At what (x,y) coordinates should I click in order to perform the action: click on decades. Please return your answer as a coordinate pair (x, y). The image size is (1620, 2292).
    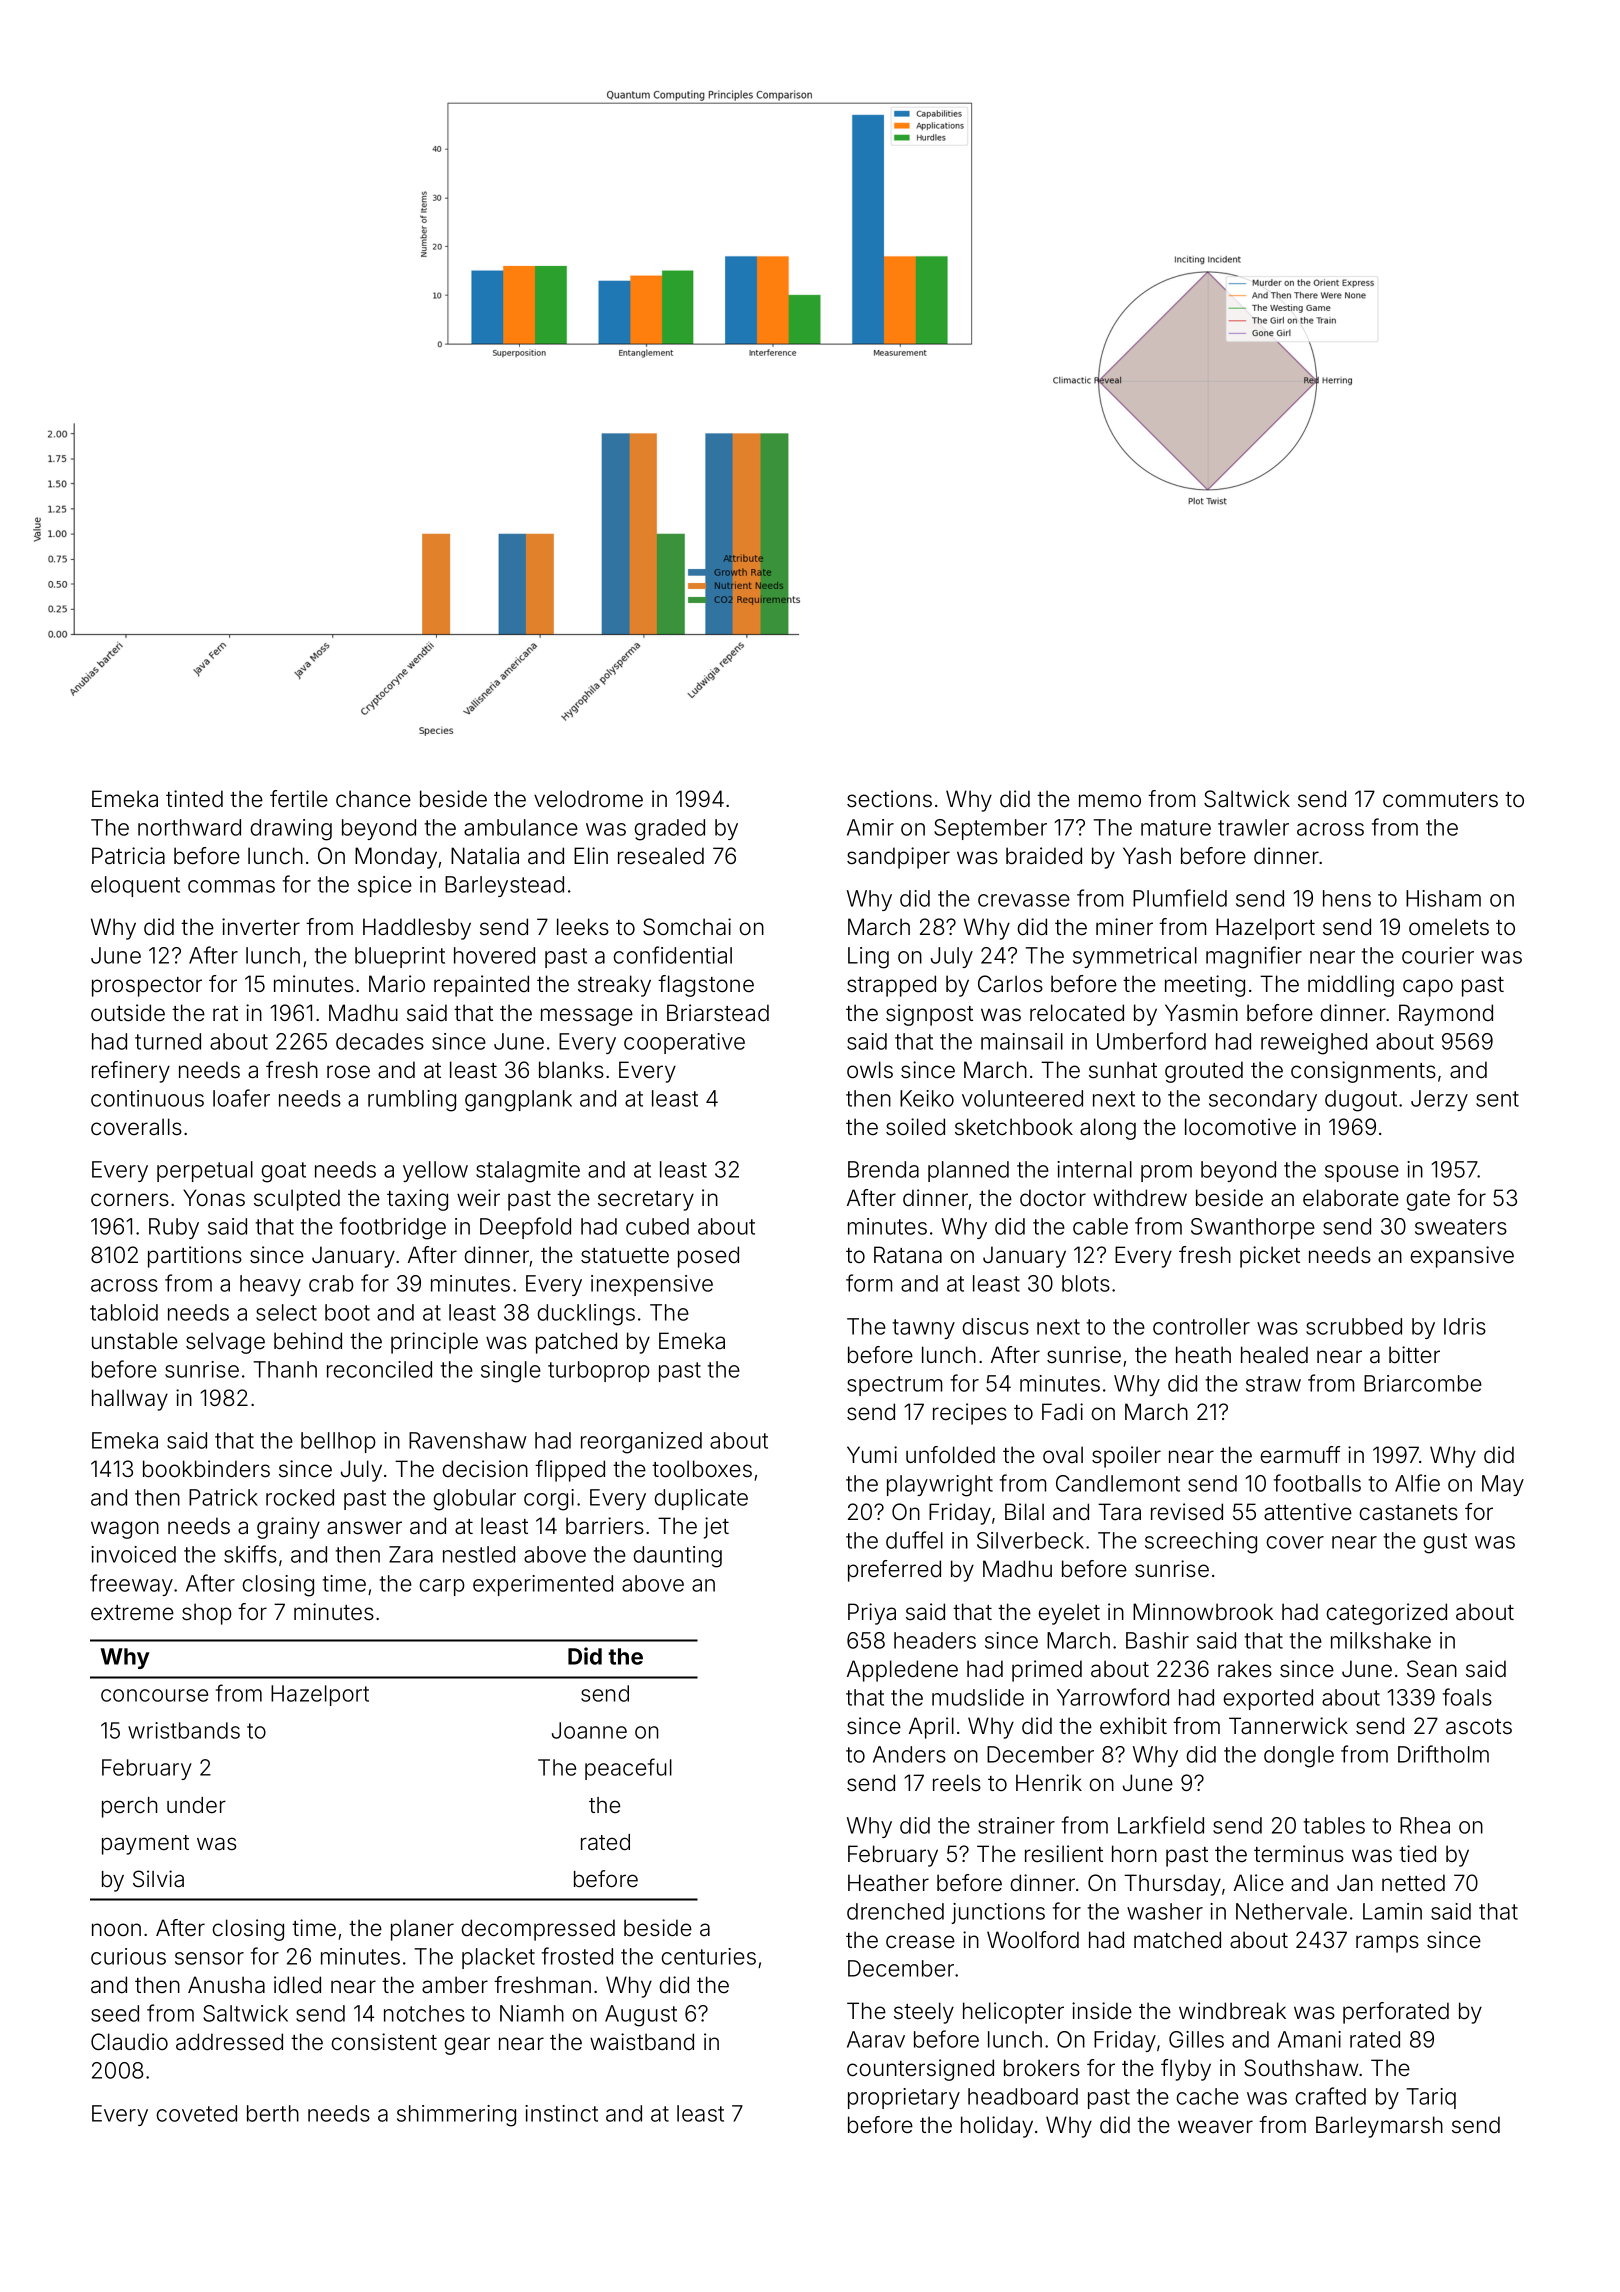
    Looking at the image, I should click on (380, 1041).
